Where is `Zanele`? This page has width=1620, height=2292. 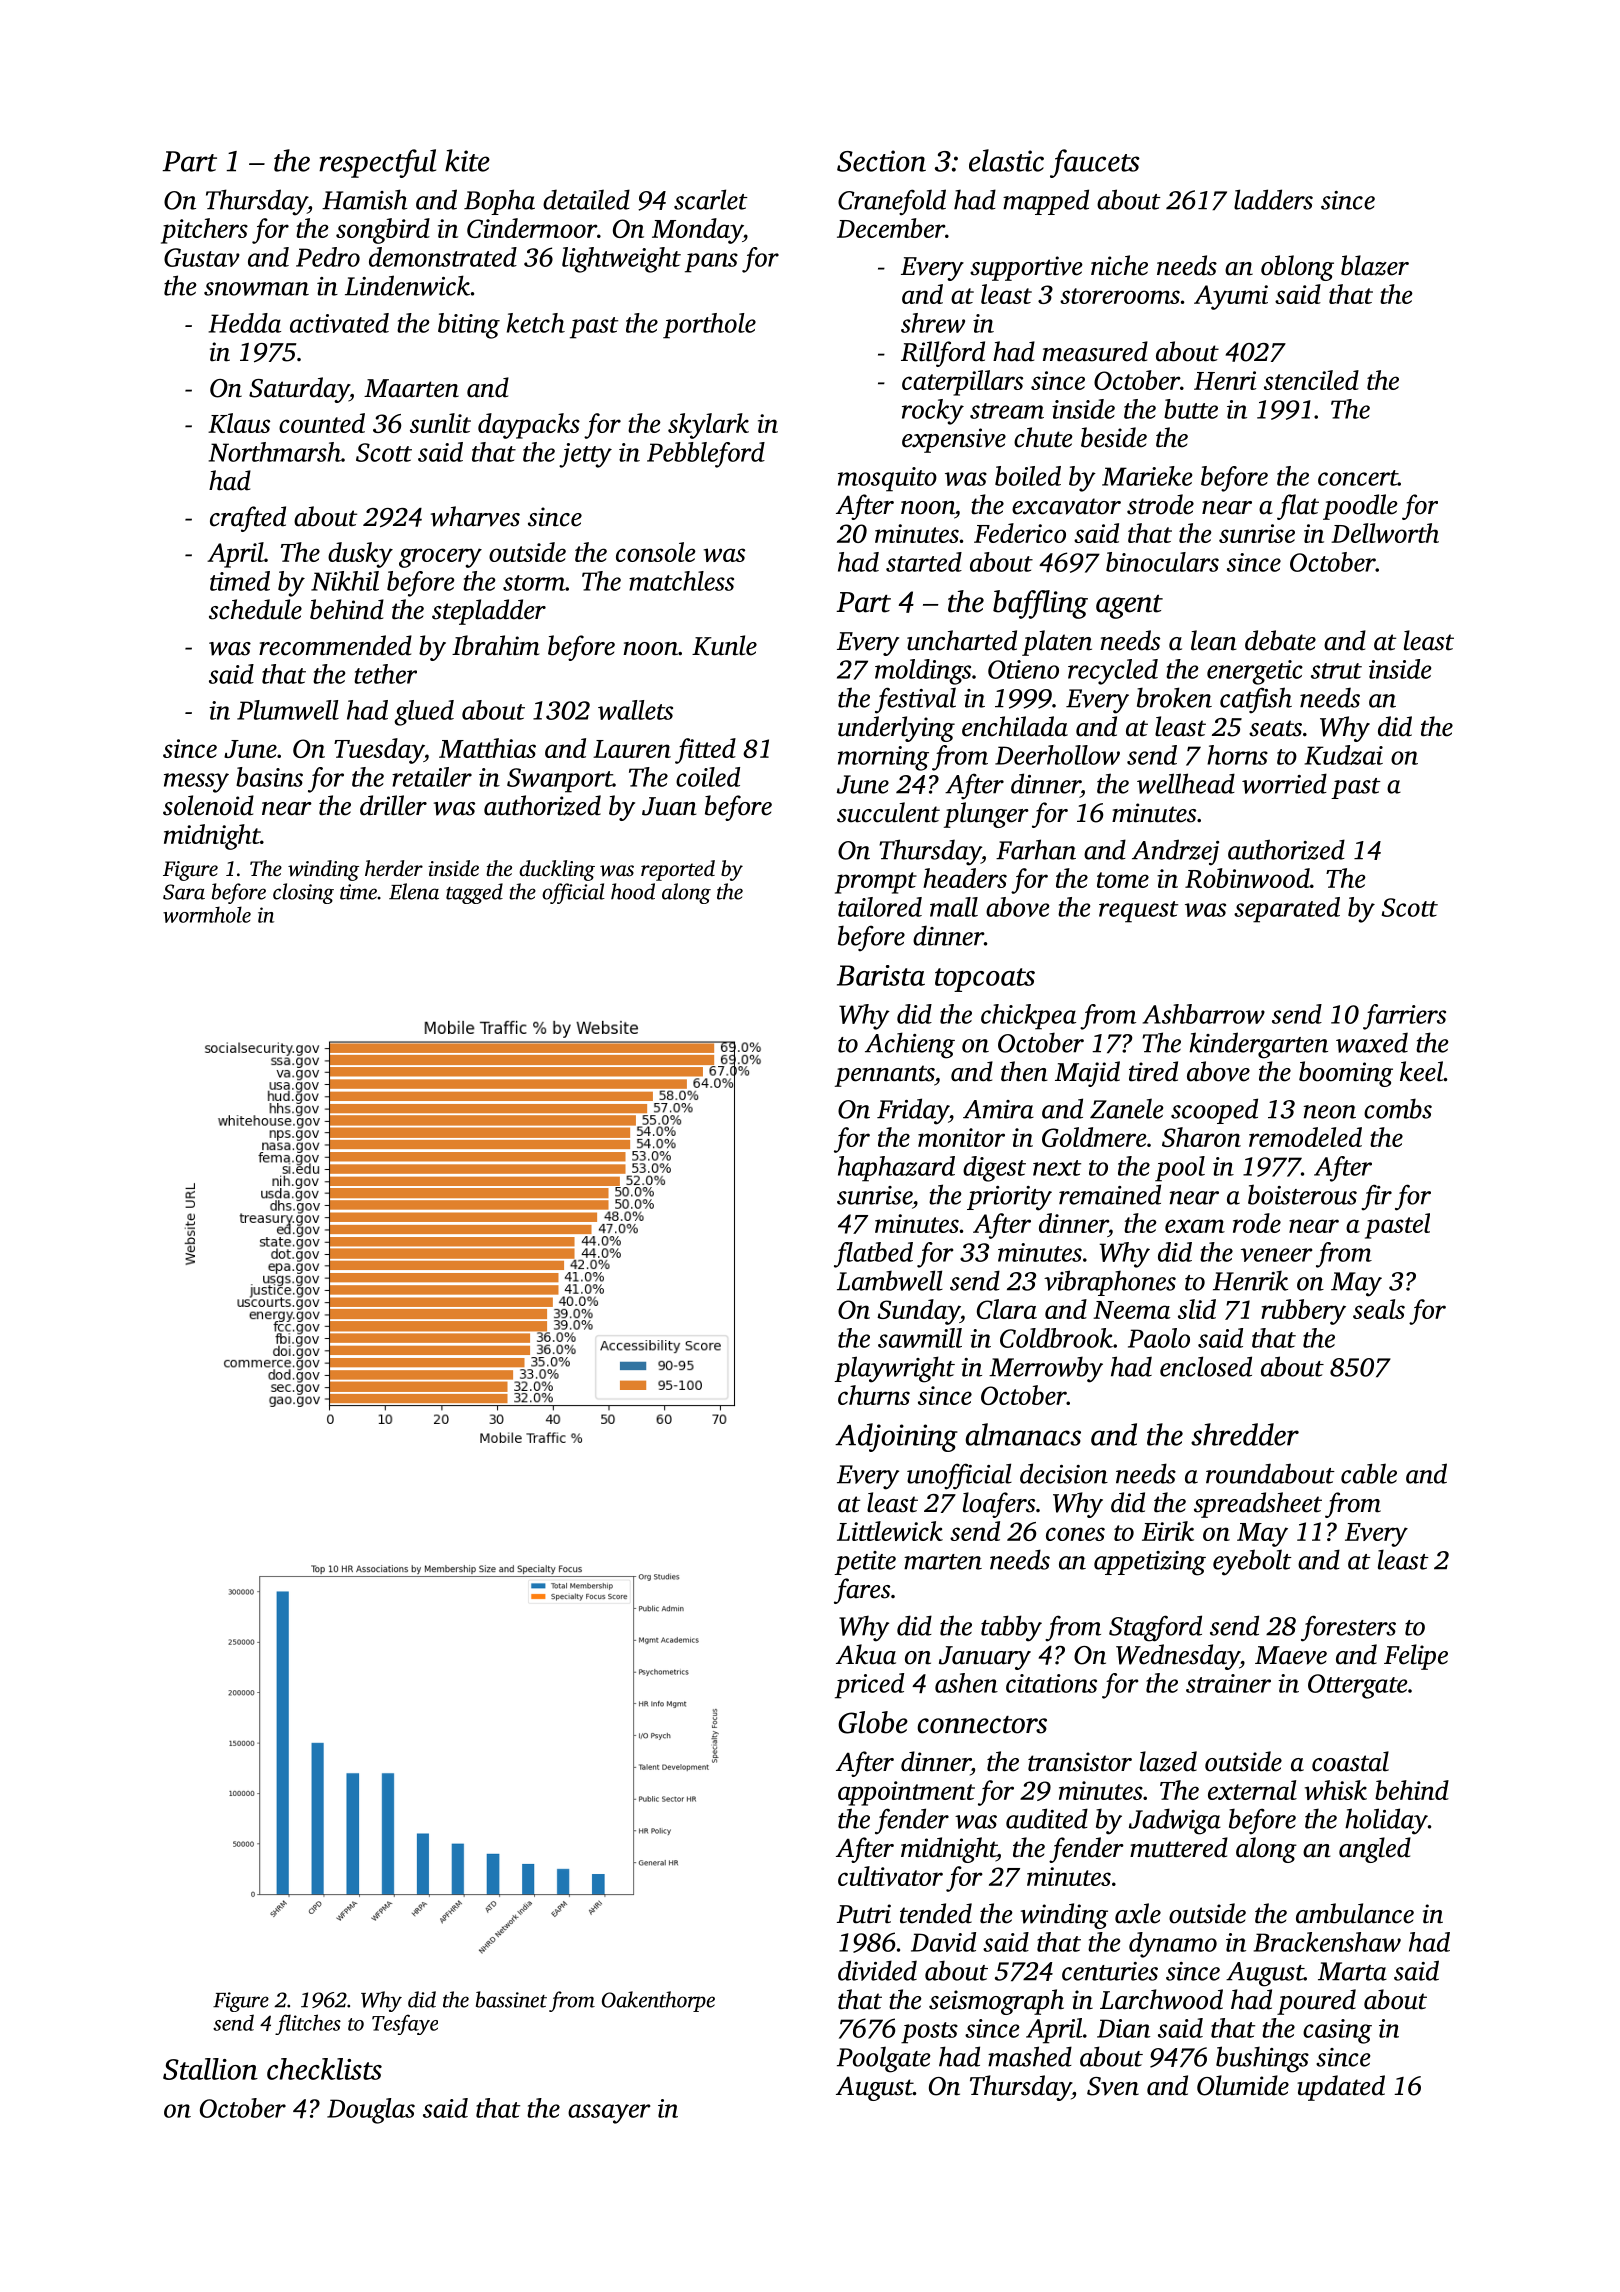 Zanele is located at coordinates (1126, 1108).
